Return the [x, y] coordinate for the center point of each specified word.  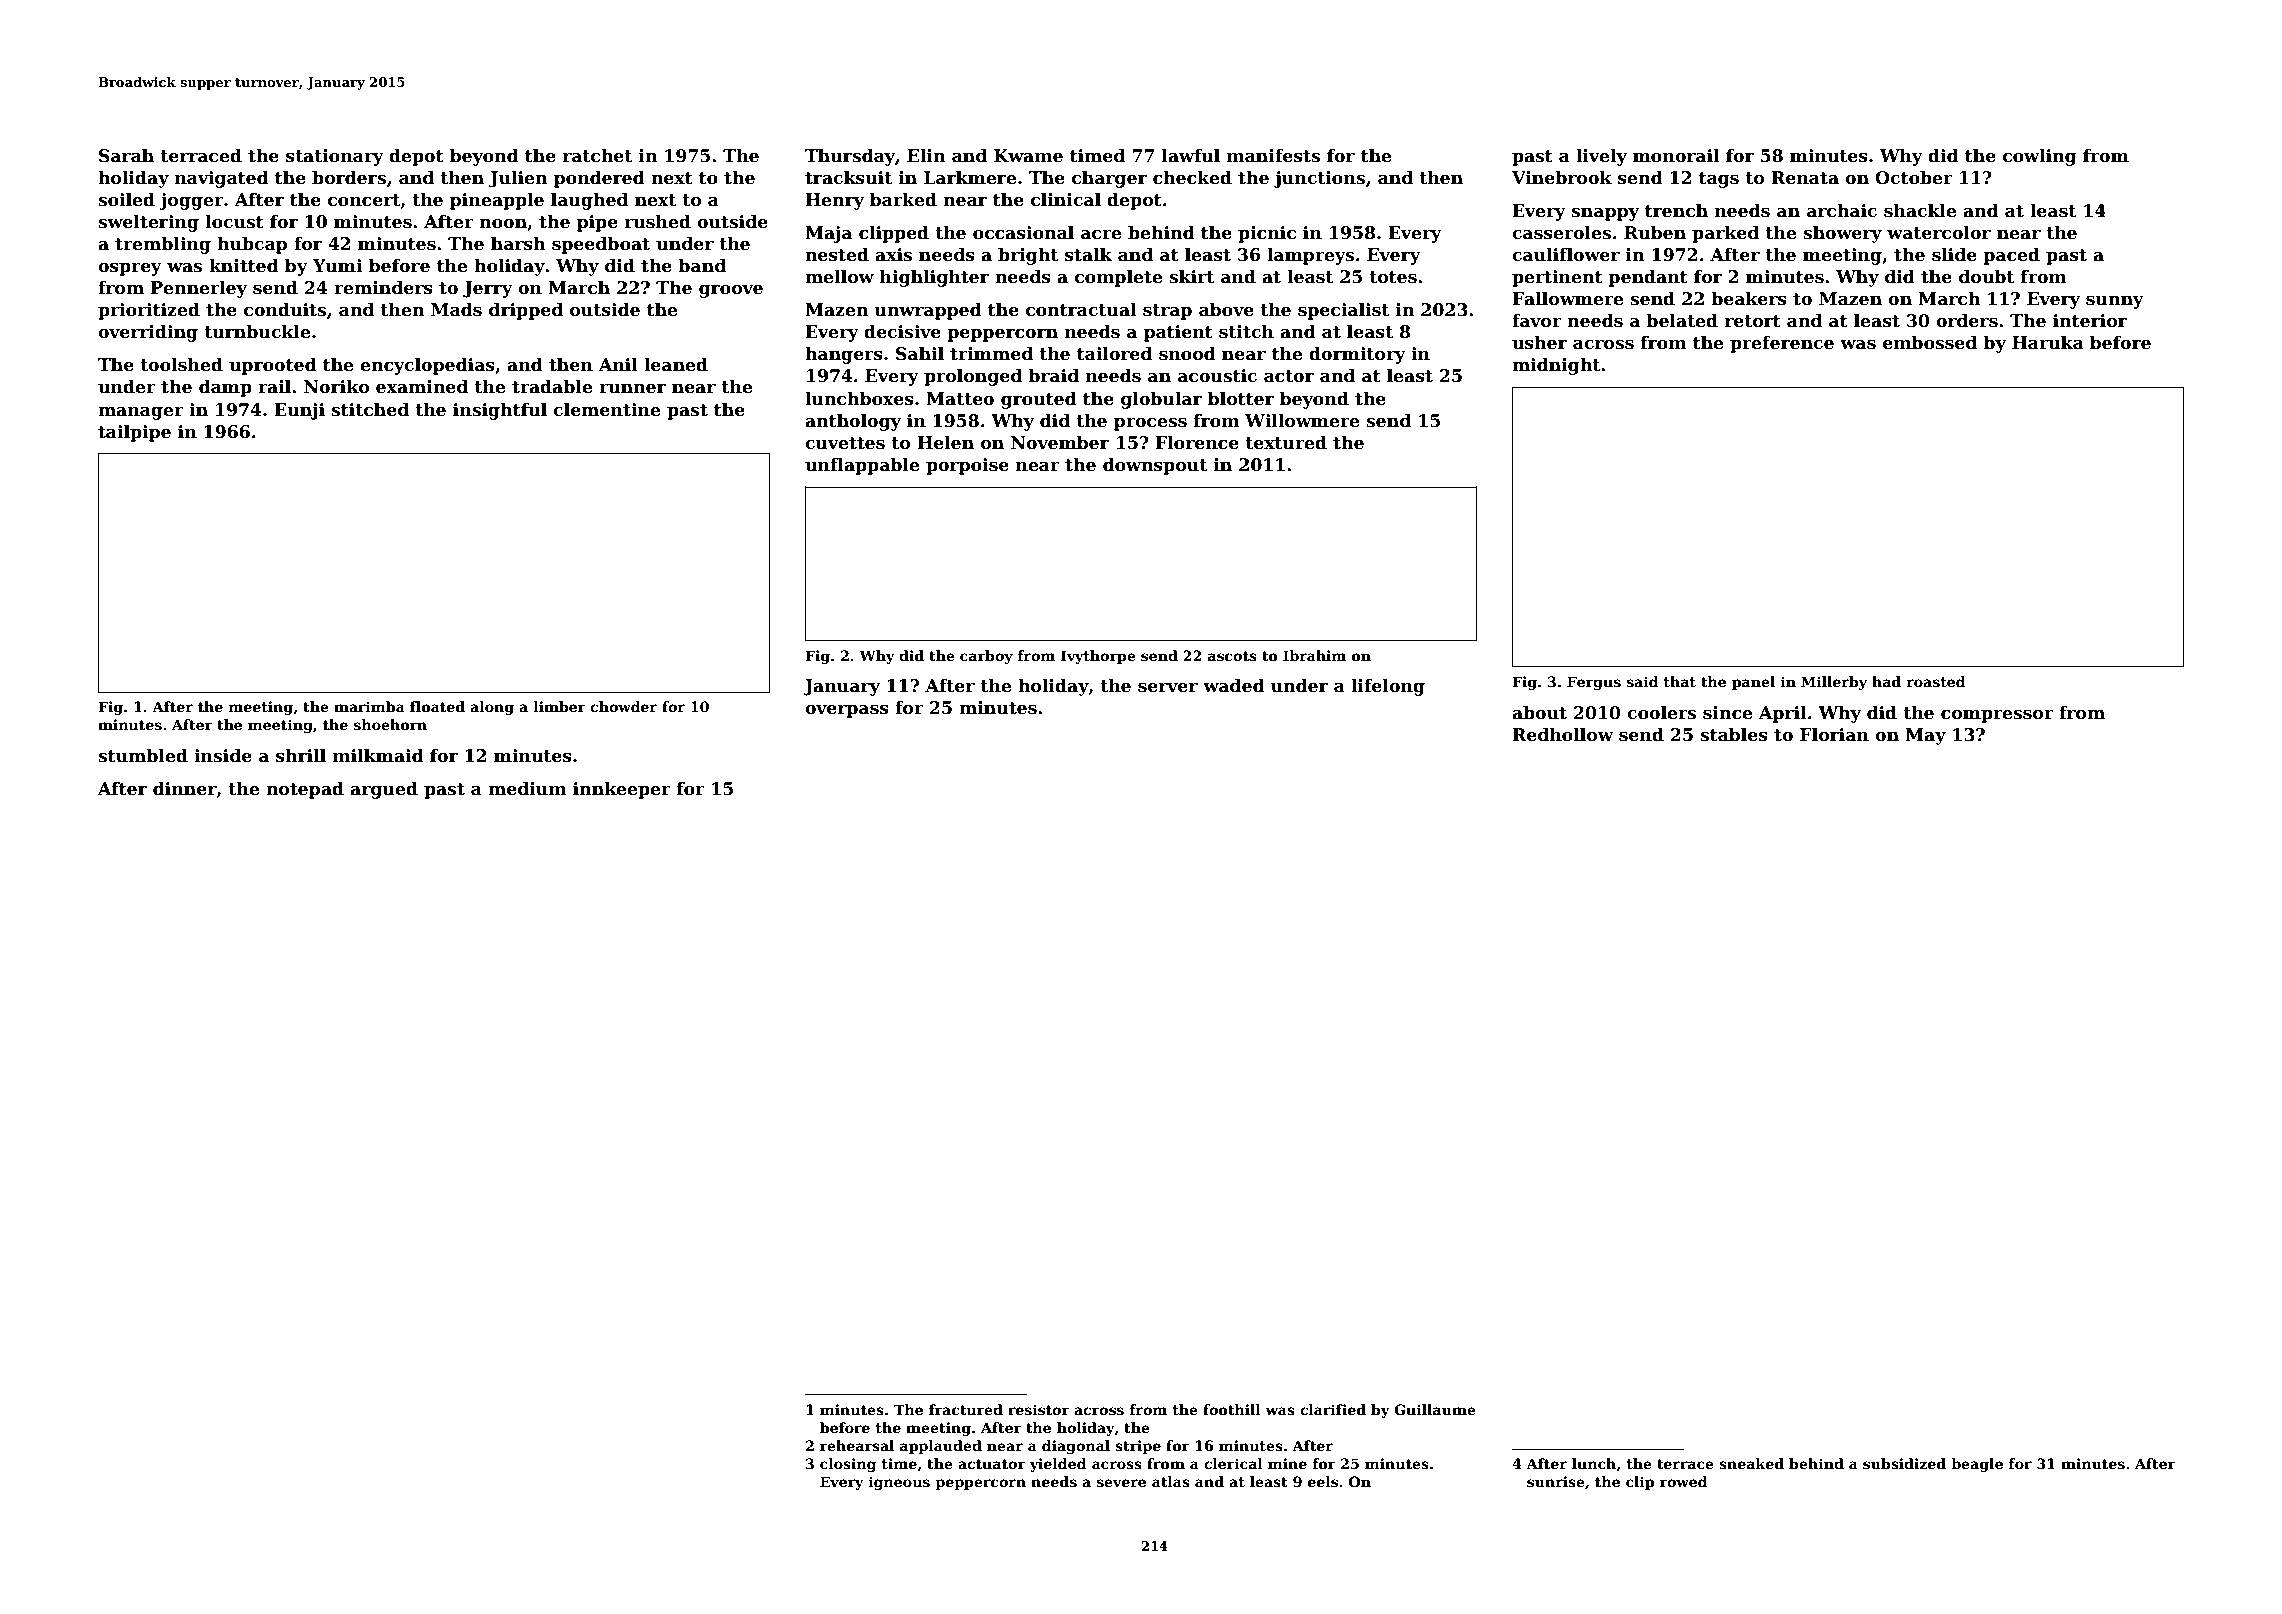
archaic [1842, 211]
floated [437, 706]
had [1886, 681]
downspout [1155, 466]
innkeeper [622, 790]
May [1925, 736]
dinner [185, 789]
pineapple [497, 201]
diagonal [1076, 1447]
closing [848, 1465]
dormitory [1357, 355]
